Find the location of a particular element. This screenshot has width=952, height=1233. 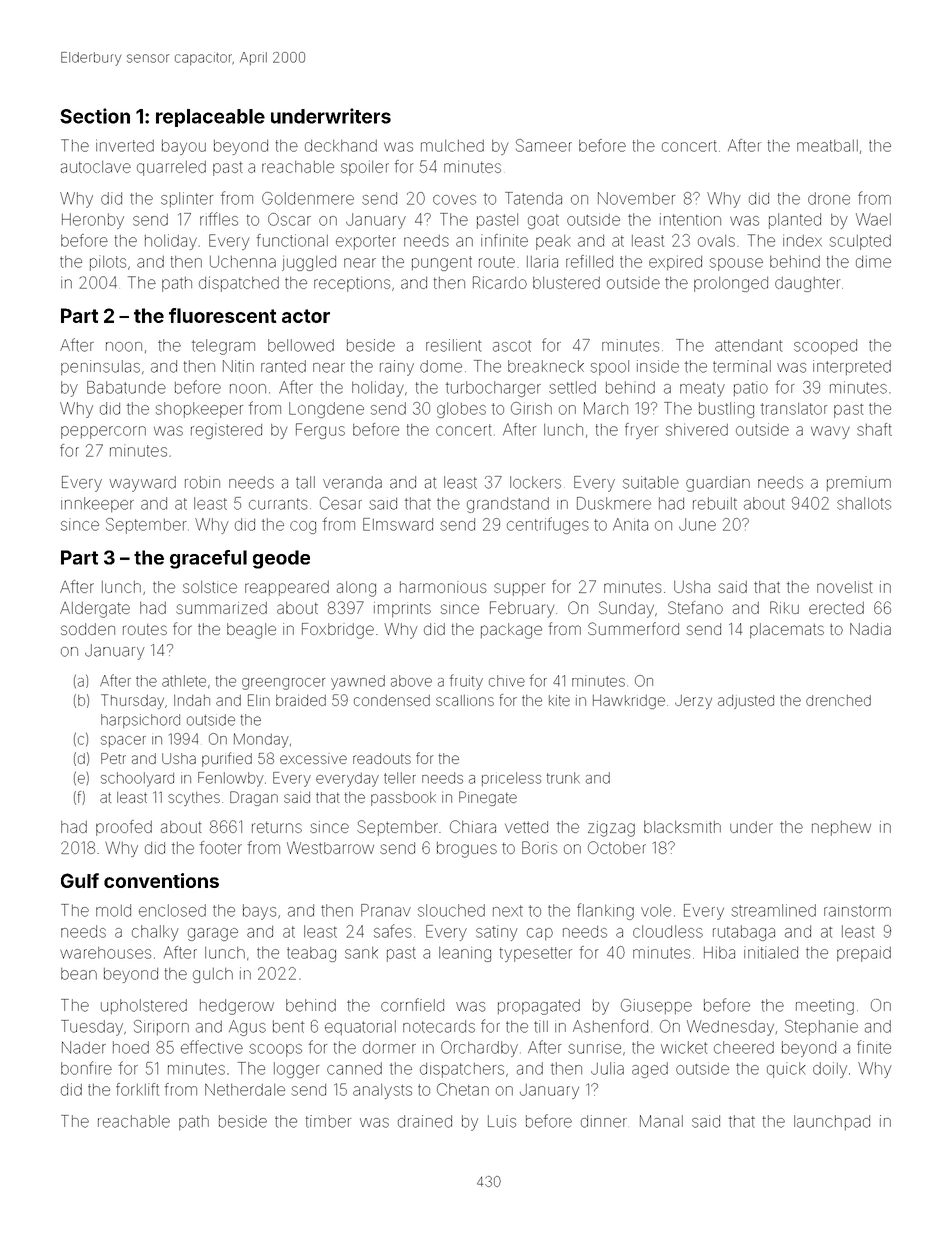

planted is located at coordinates (795, 221).
